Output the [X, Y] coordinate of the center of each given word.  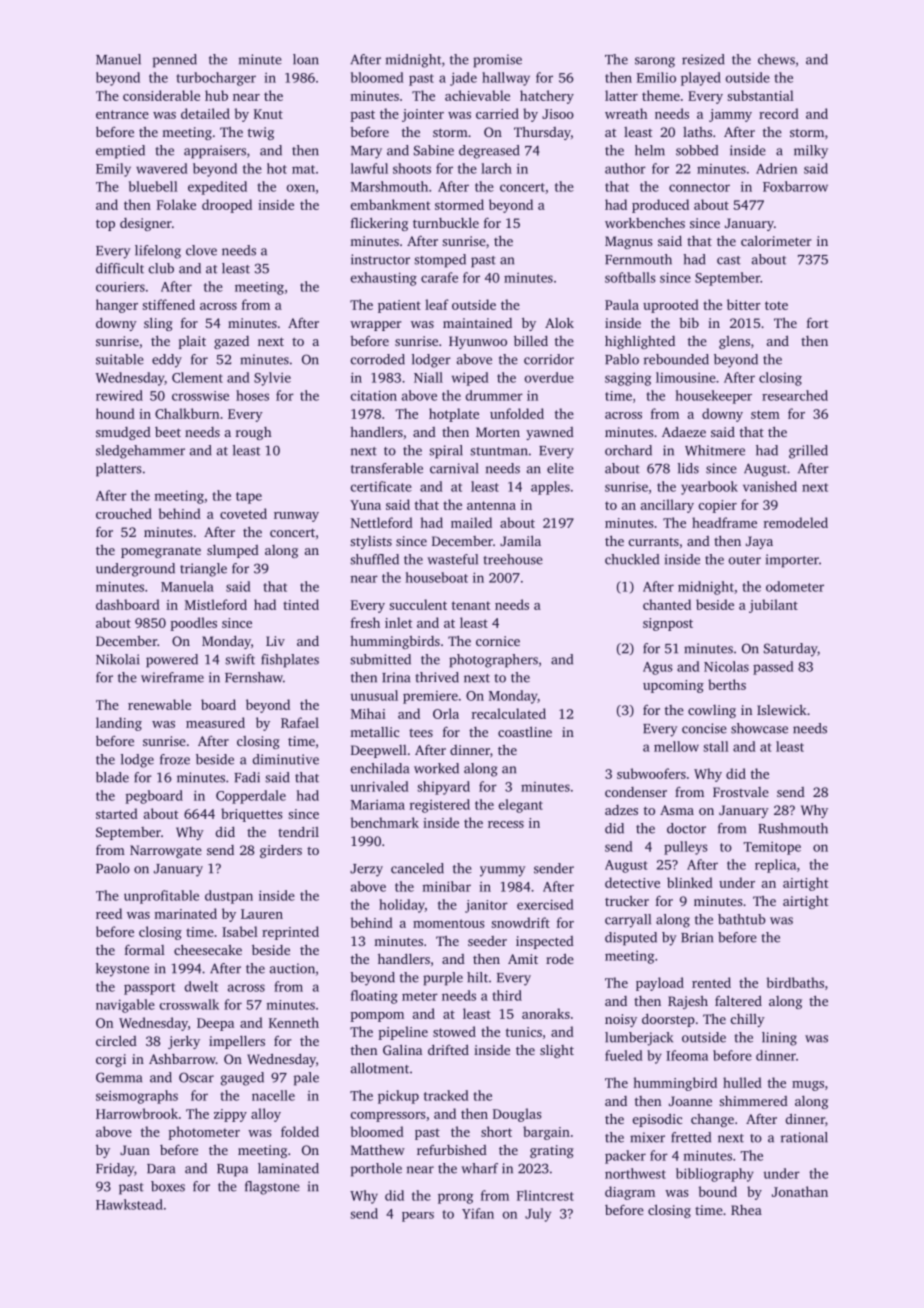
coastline [525, 731]
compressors [388, 1117]
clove [201, 250]
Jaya [759, 542]
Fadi [247, 777]
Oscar [196, 1077]
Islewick [782, 710]
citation [374, 395]
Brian [697, 937]
